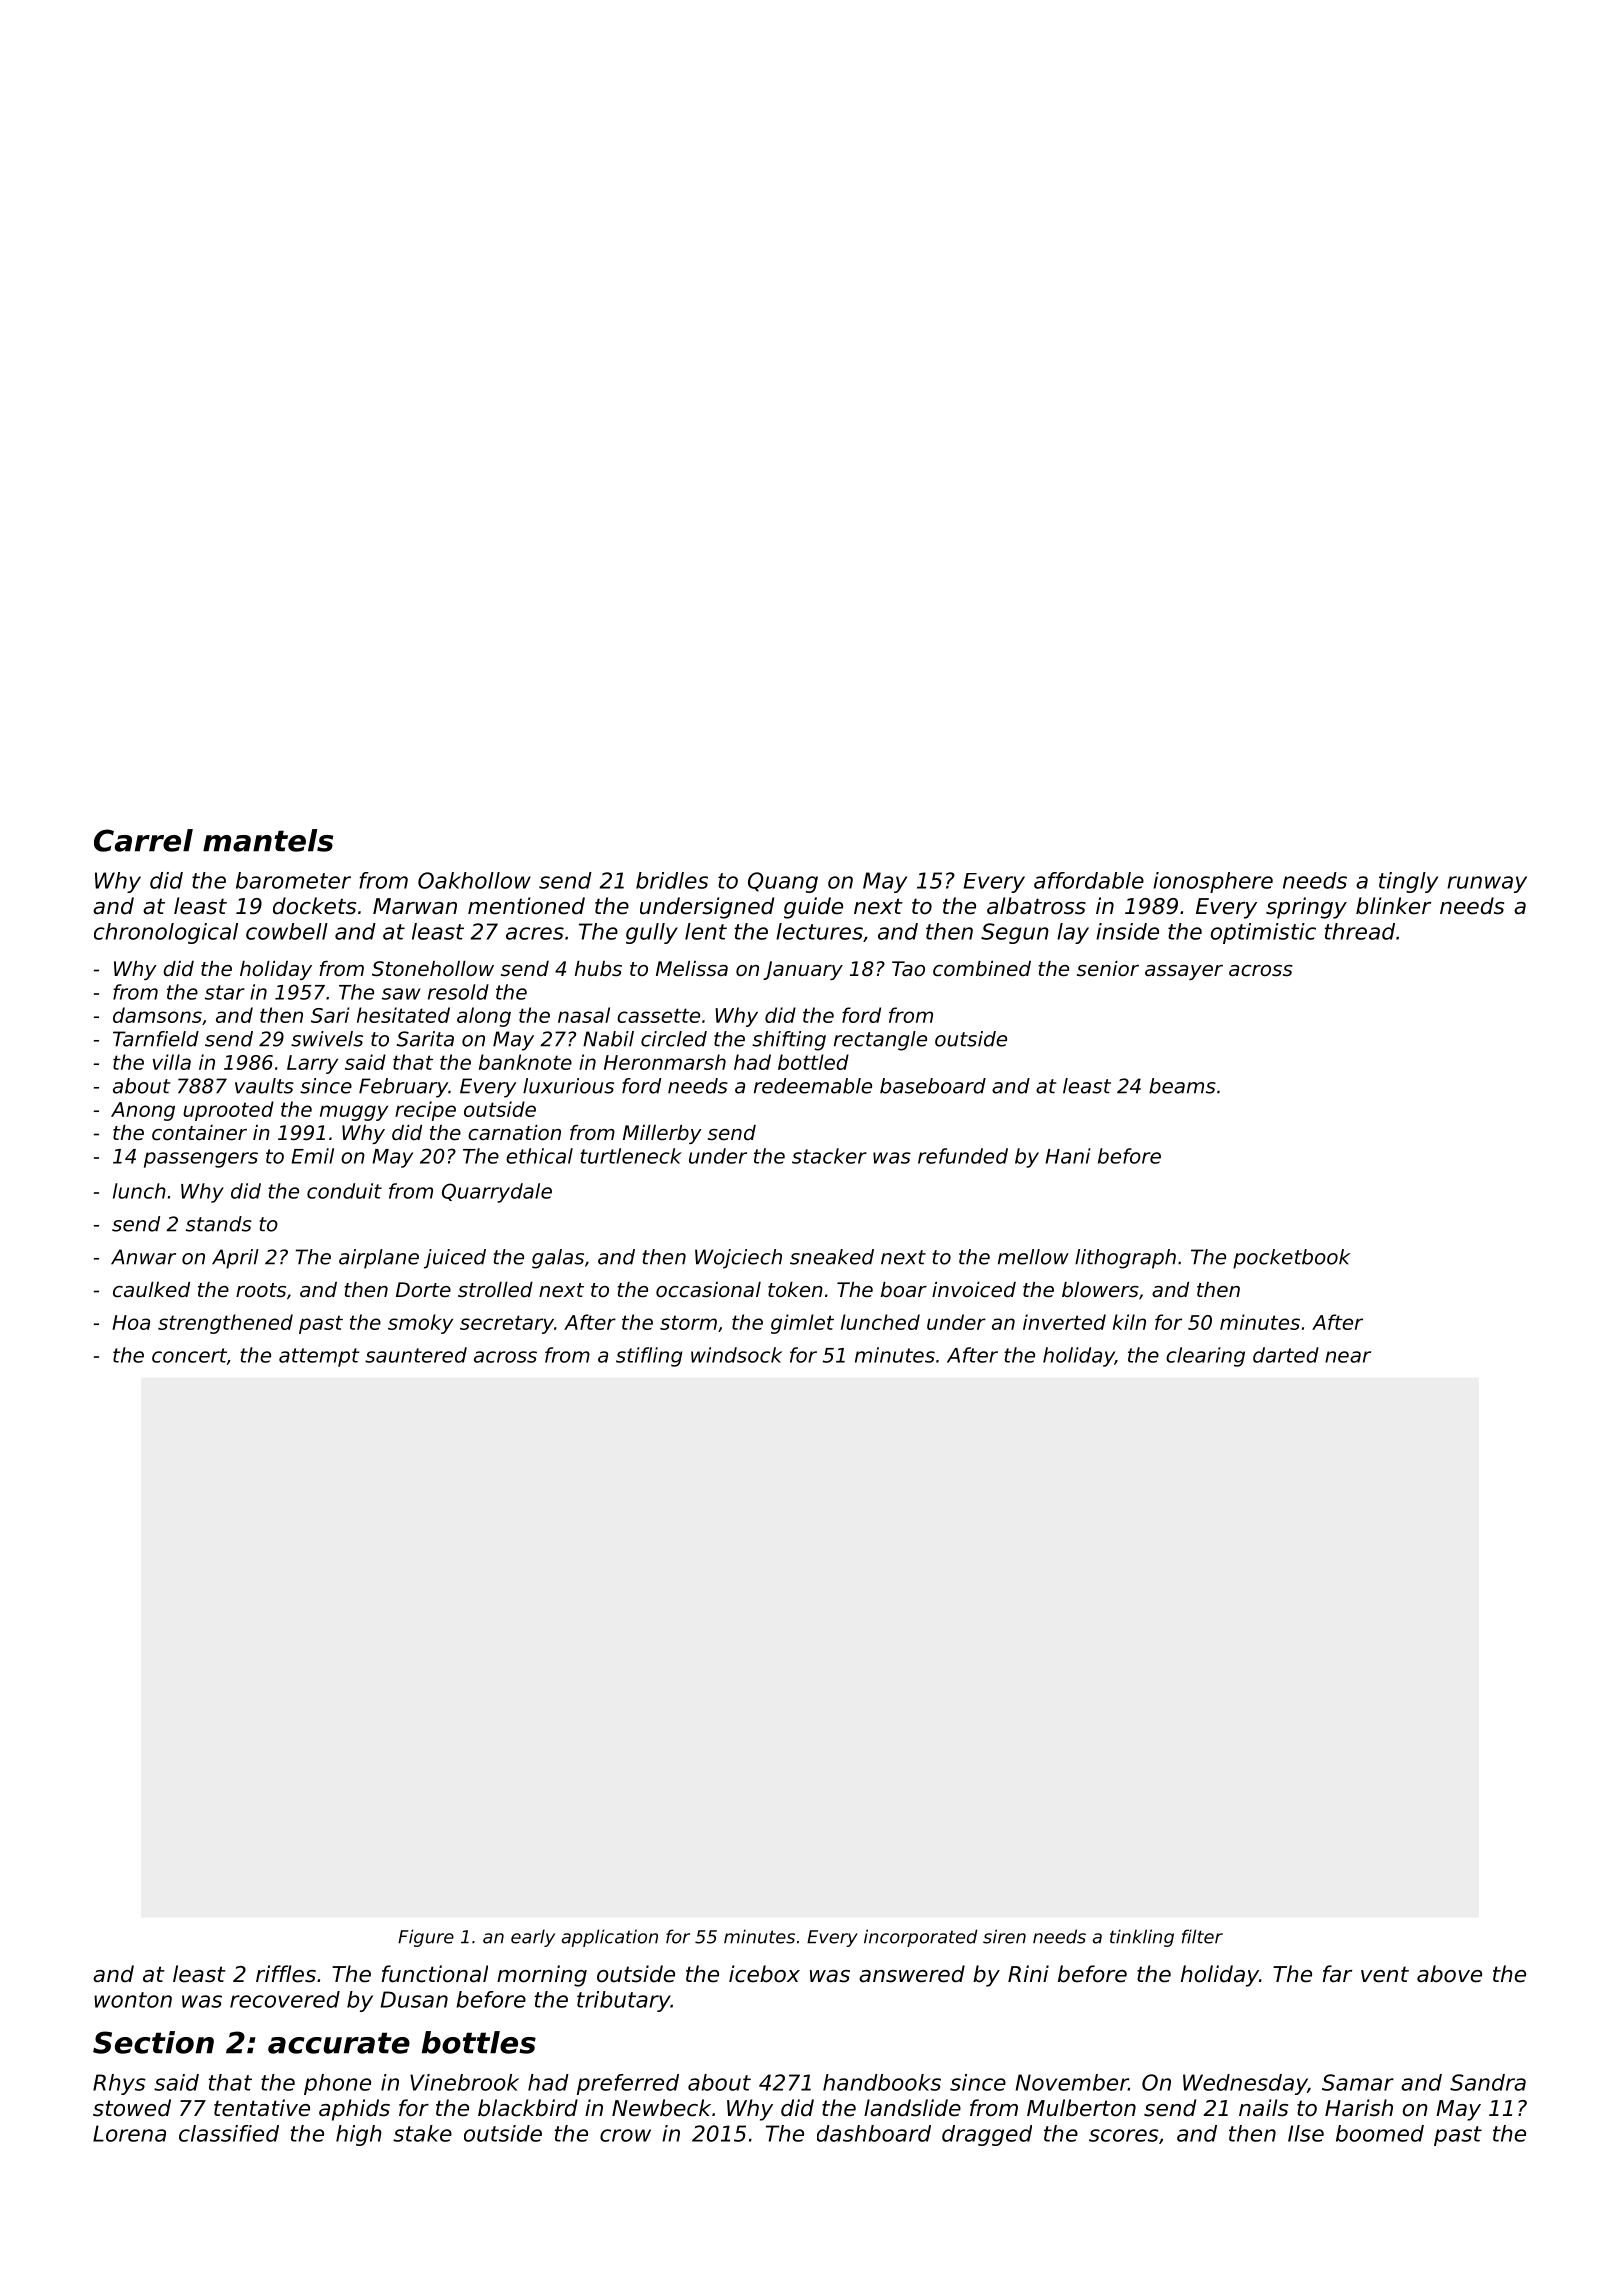 This screenshot has height=2292, width=1620. Describe the element at coordinates (344, 1191) in the screenshot. I see `conduit` at that location.
